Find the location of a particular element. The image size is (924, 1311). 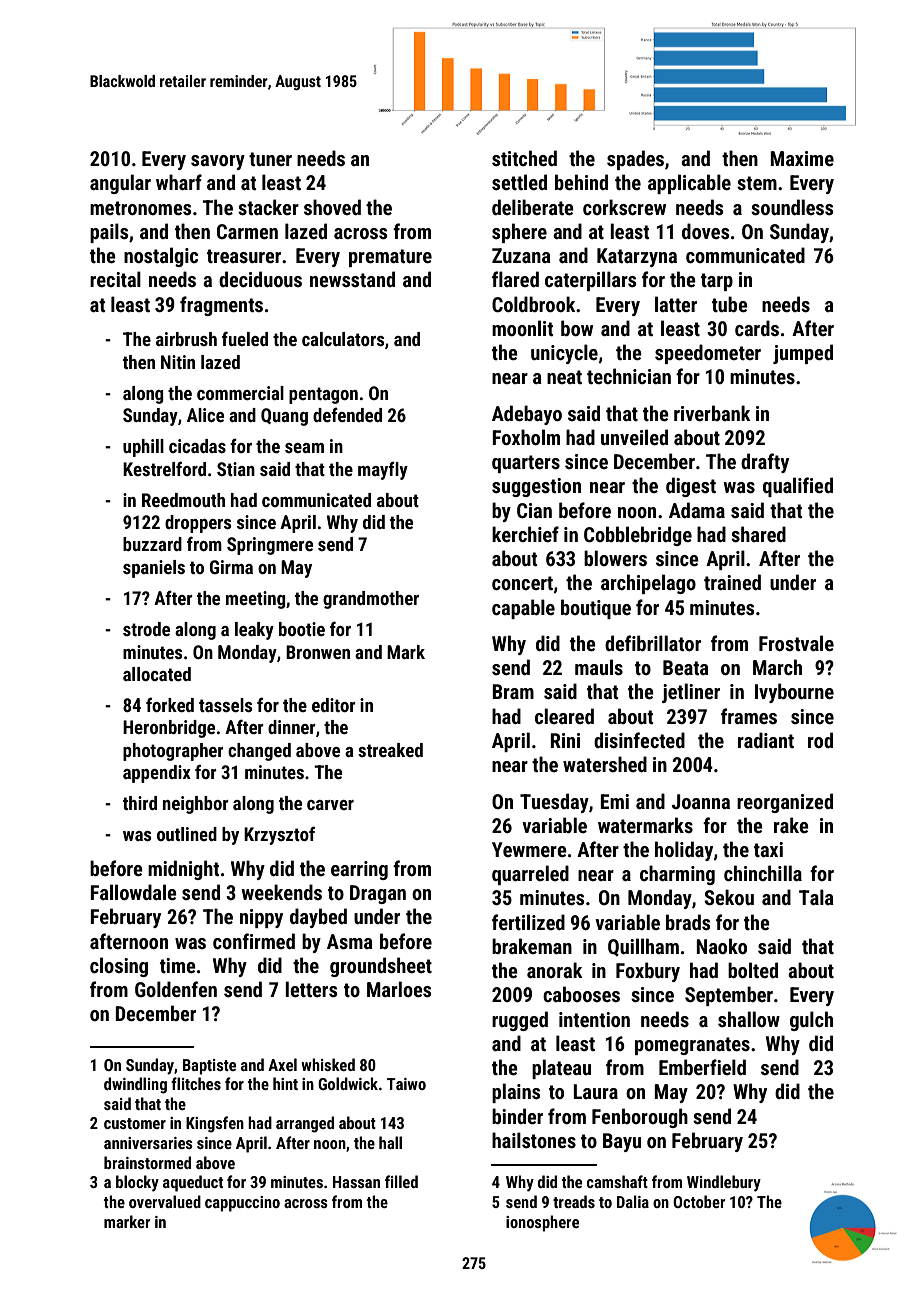

Adama is located at coordinates (697, 510).
